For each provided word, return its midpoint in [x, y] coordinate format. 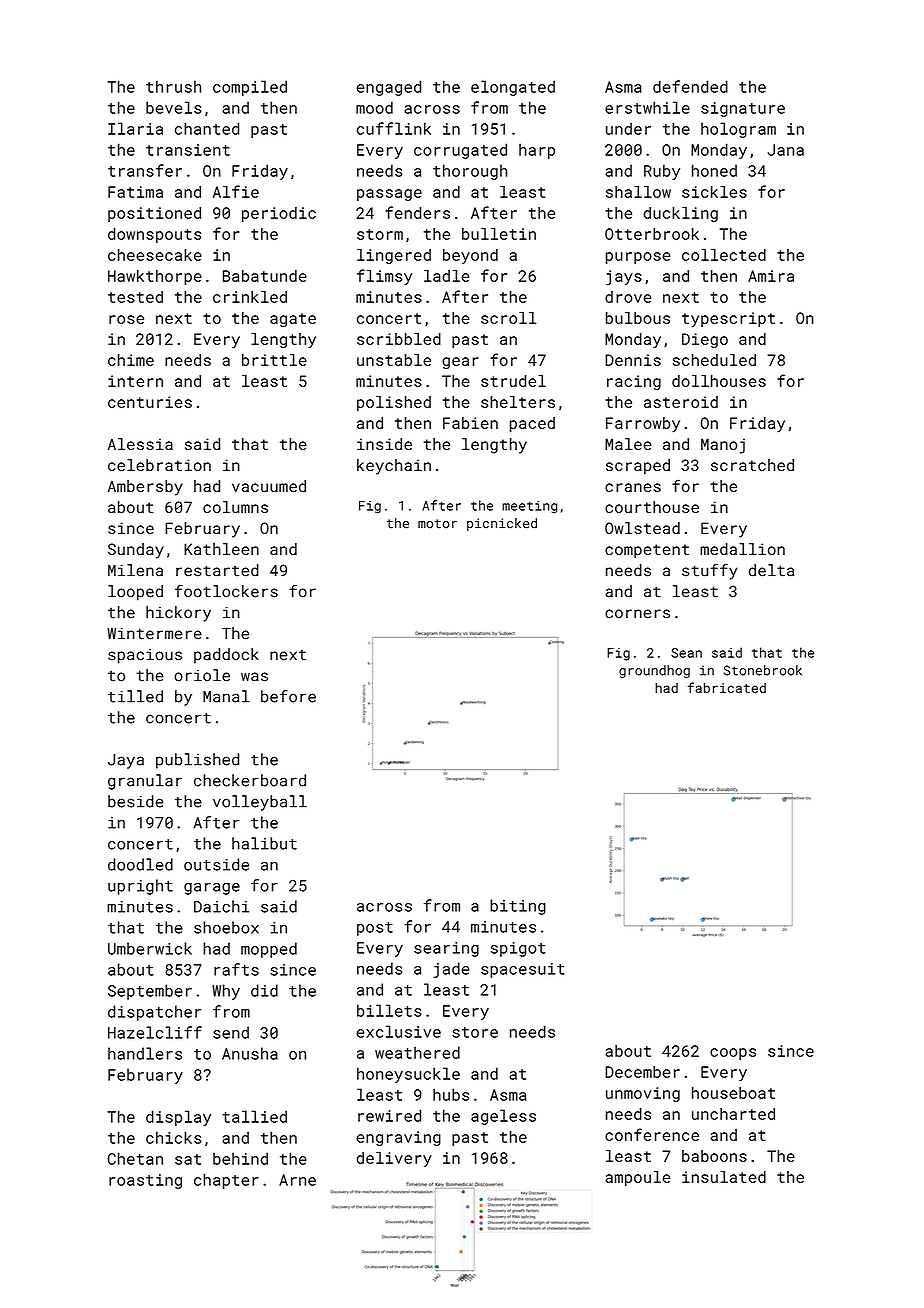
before [288, 696]
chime [131, 360]
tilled [135, 696]
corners [637, 614]
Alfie [236, 191]
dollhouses [719, 381]
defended [690, 86]
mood [374, 107]
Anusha [250, 1053]
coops [733, 1054]
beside [136, 801]
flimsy [384, 277]
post [375, 929]
